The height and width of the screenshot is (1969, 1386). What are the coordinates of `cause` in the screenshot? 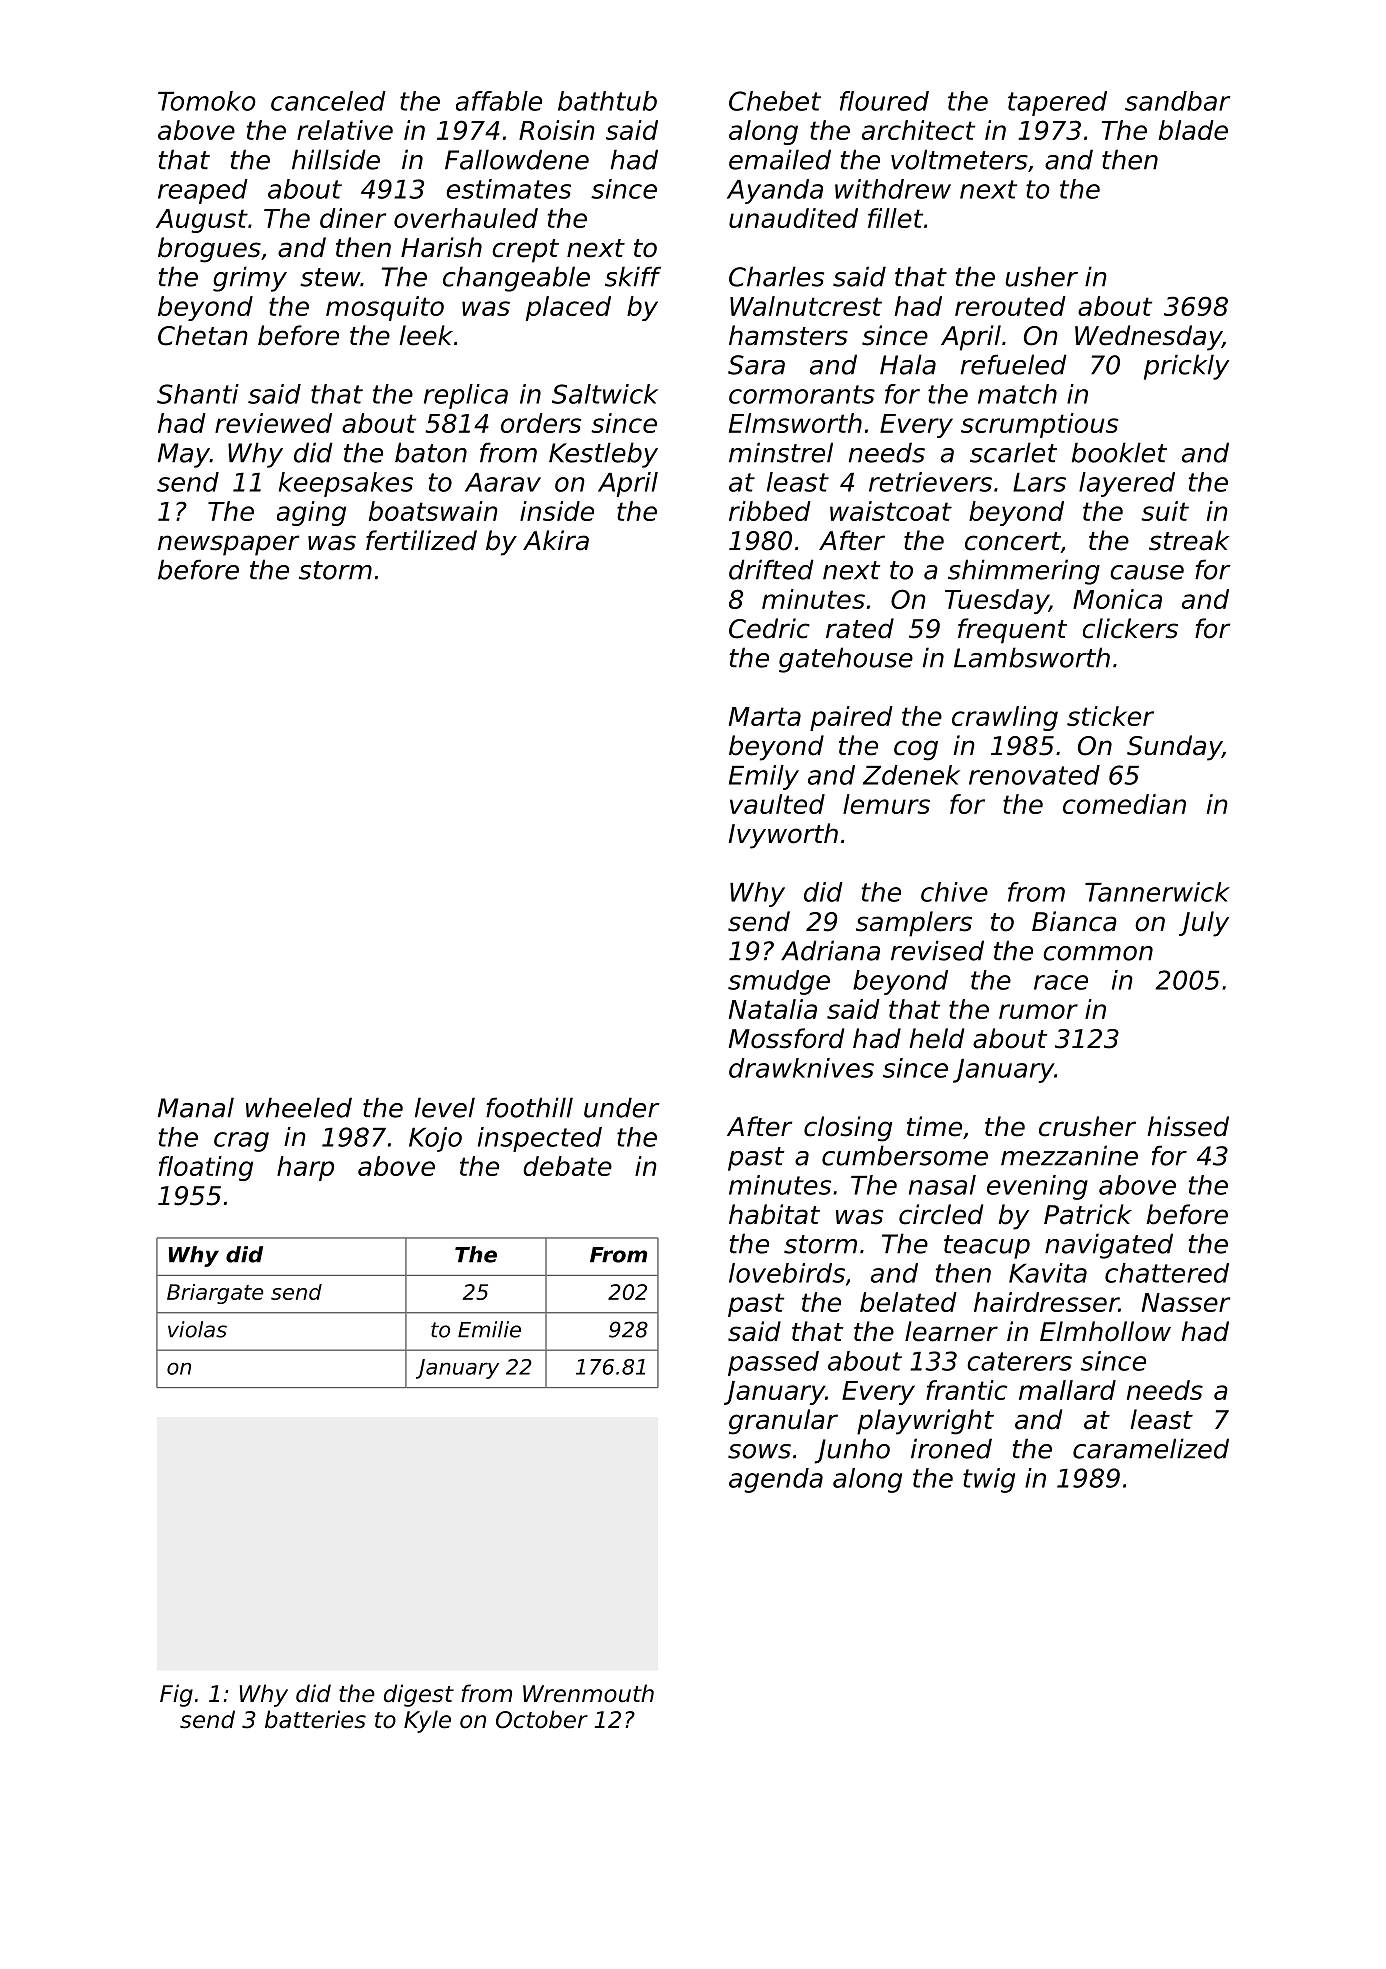 It's located at (1147, 572).
